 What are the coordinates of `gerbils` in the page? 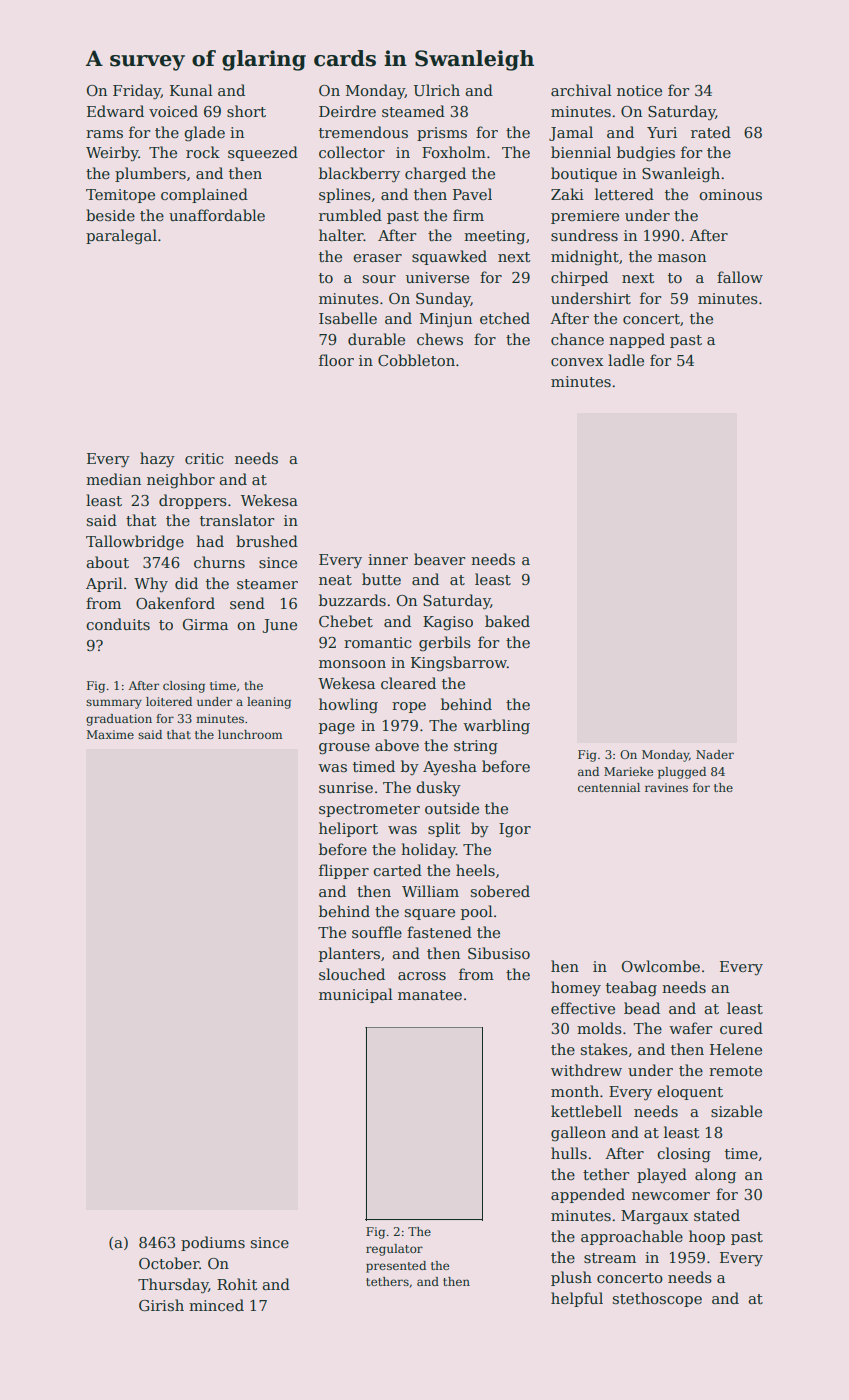 It's located at (445, 644).
